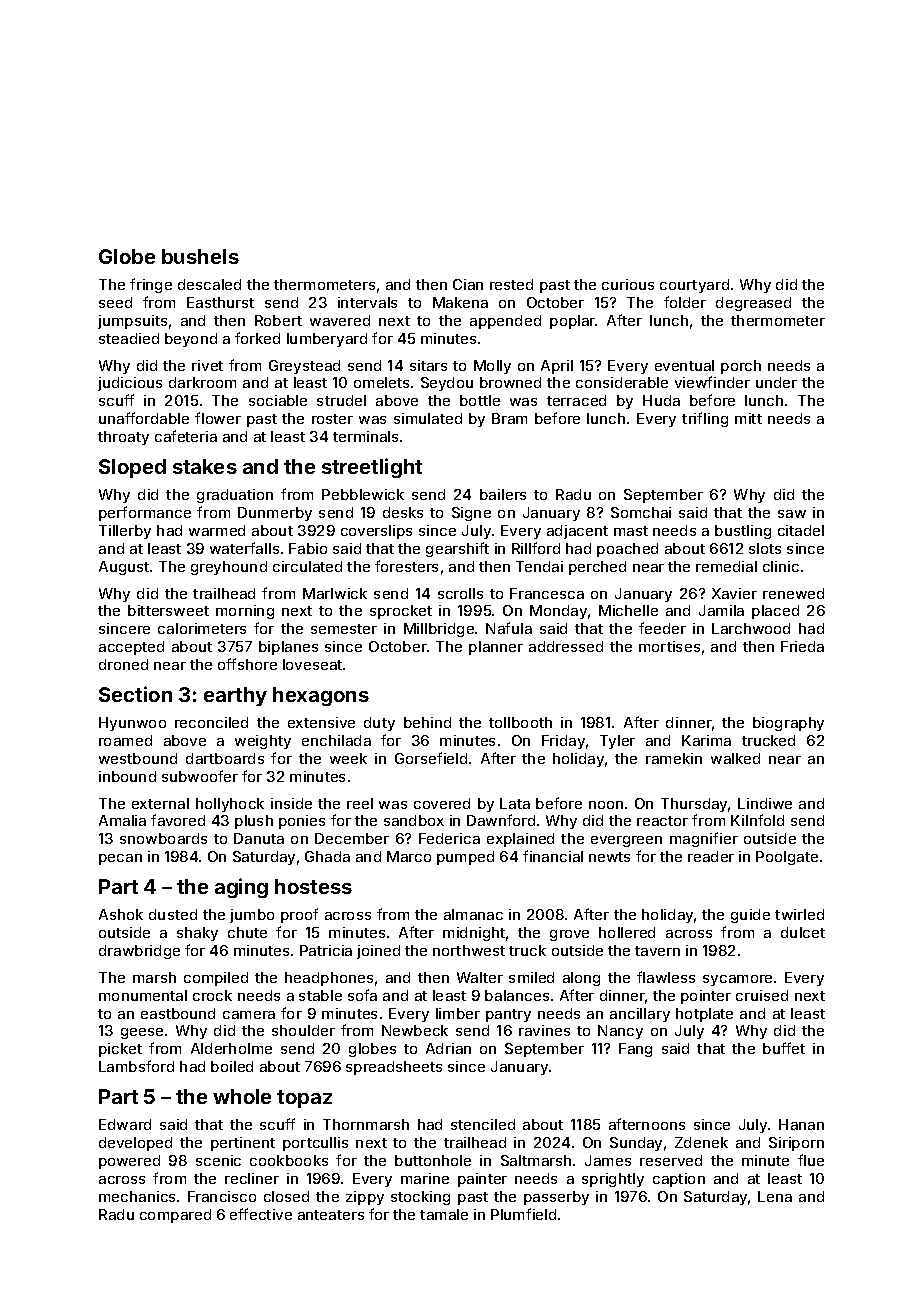  Describe the element at coordinates (394, 1068) in the screenshot. I see `spreadsheets` at that location.
